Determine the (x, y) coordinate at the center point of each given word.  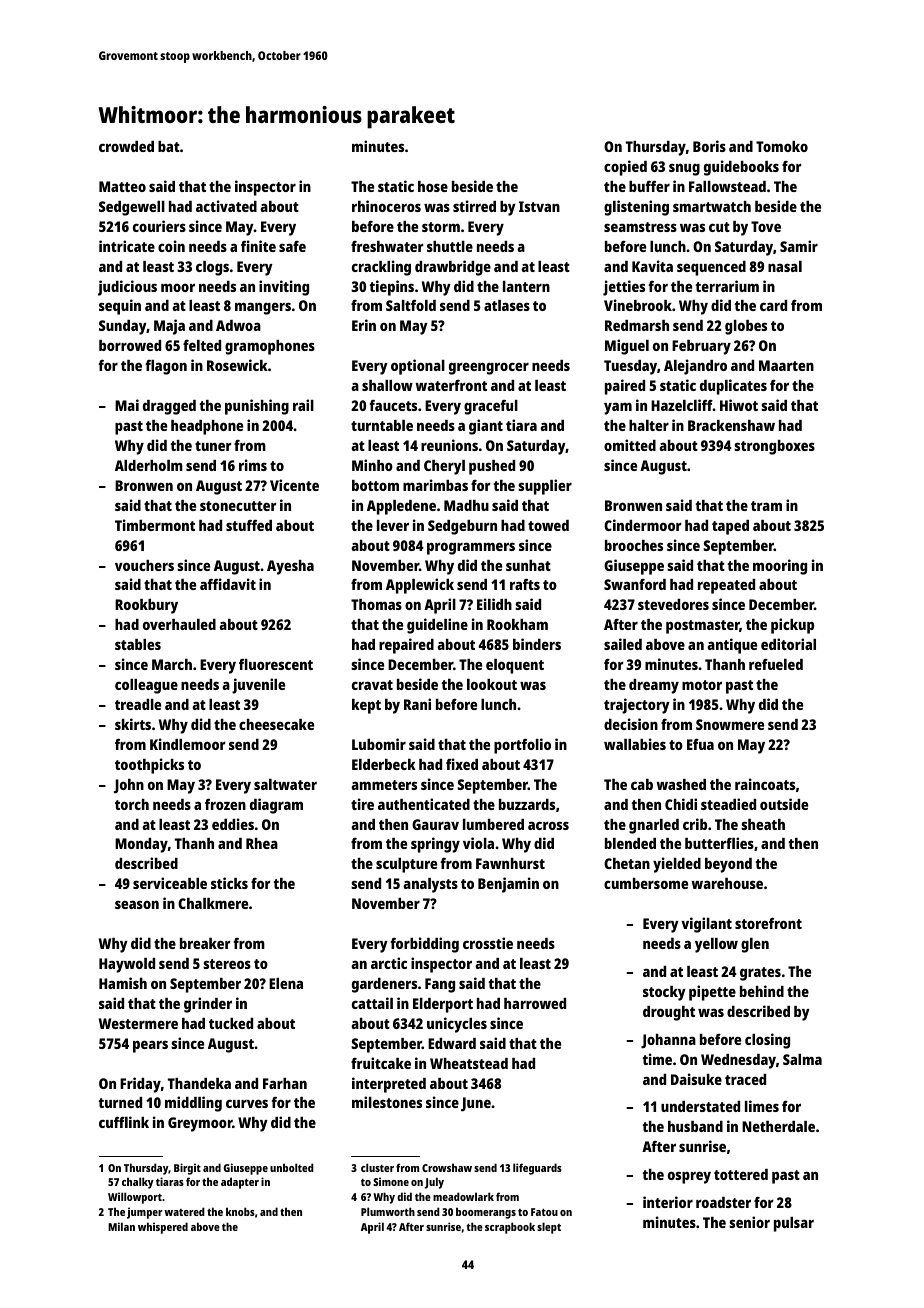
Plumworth (388, 1211)
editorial (788, 644)
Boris (709, 146)
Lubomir (379, 744)
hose (433, 186)
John (129, 786)
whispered (163, 1228)
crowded (126, 146)
